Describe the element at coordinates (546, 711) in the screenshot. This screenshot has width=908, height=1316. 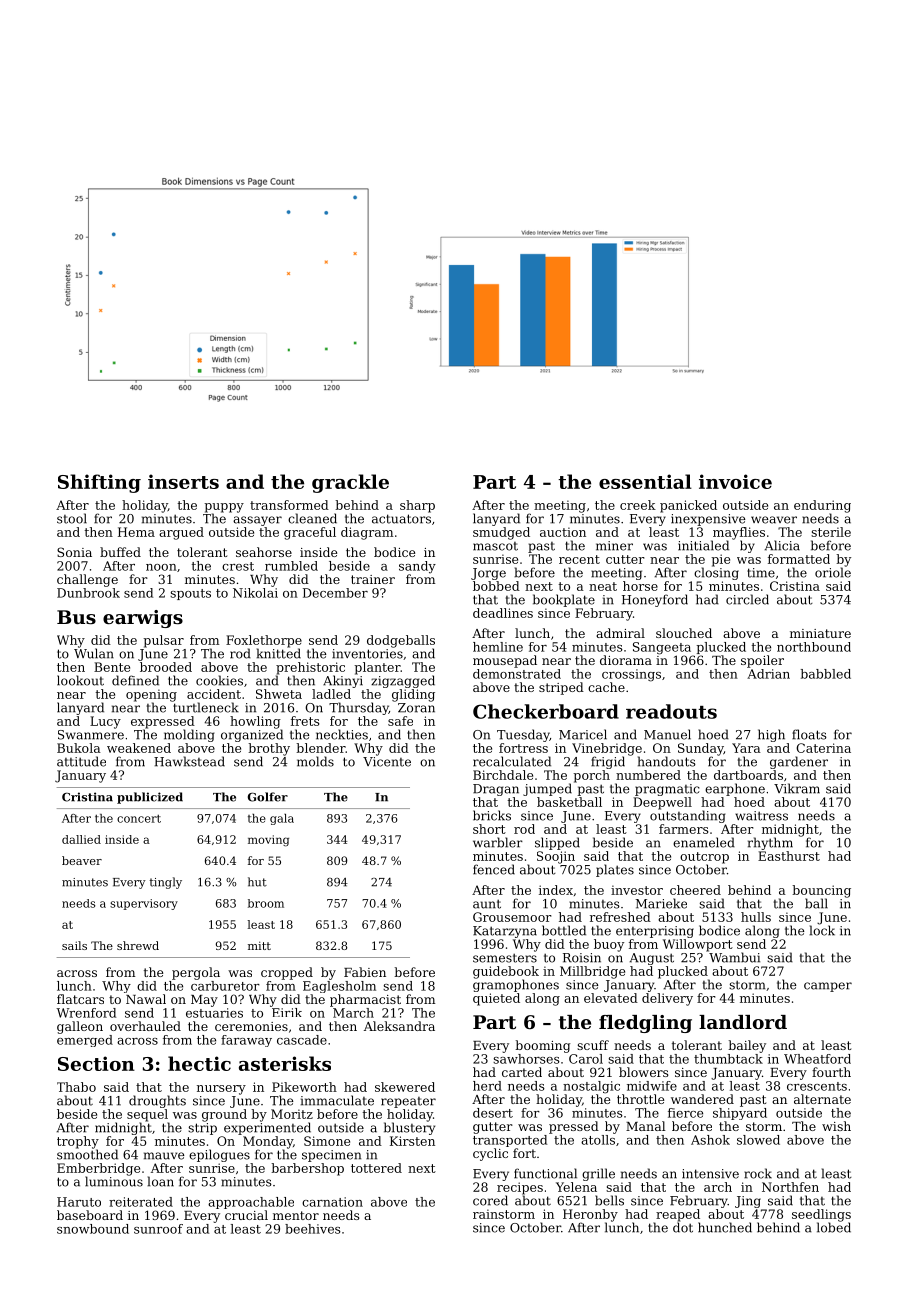
I see `Checkerboard` at that location.
